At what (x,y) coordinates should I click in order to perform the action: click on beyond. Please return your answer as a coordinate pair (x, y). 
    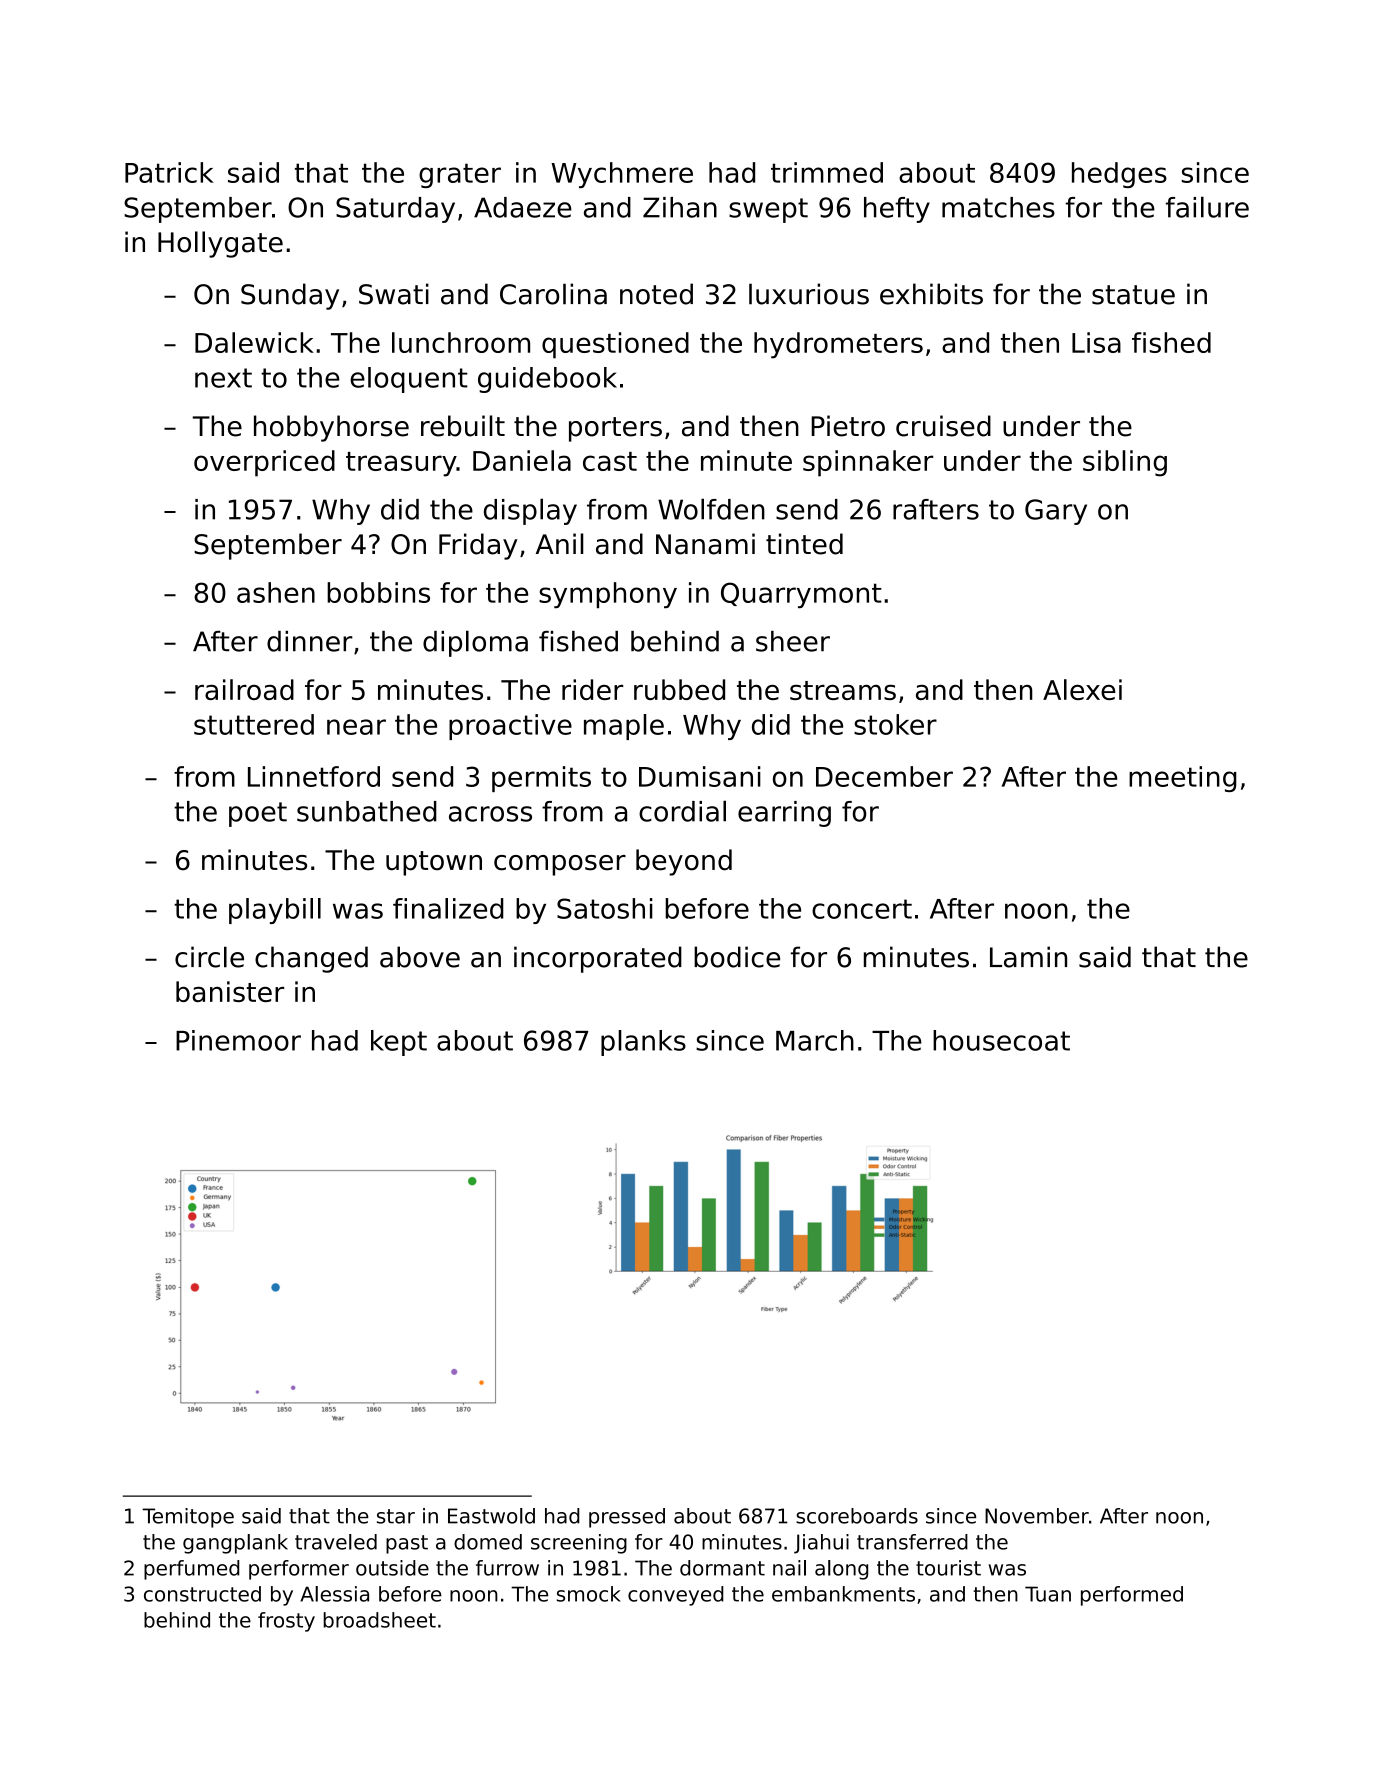
    Looking at the image, I should click on (684, 862).
